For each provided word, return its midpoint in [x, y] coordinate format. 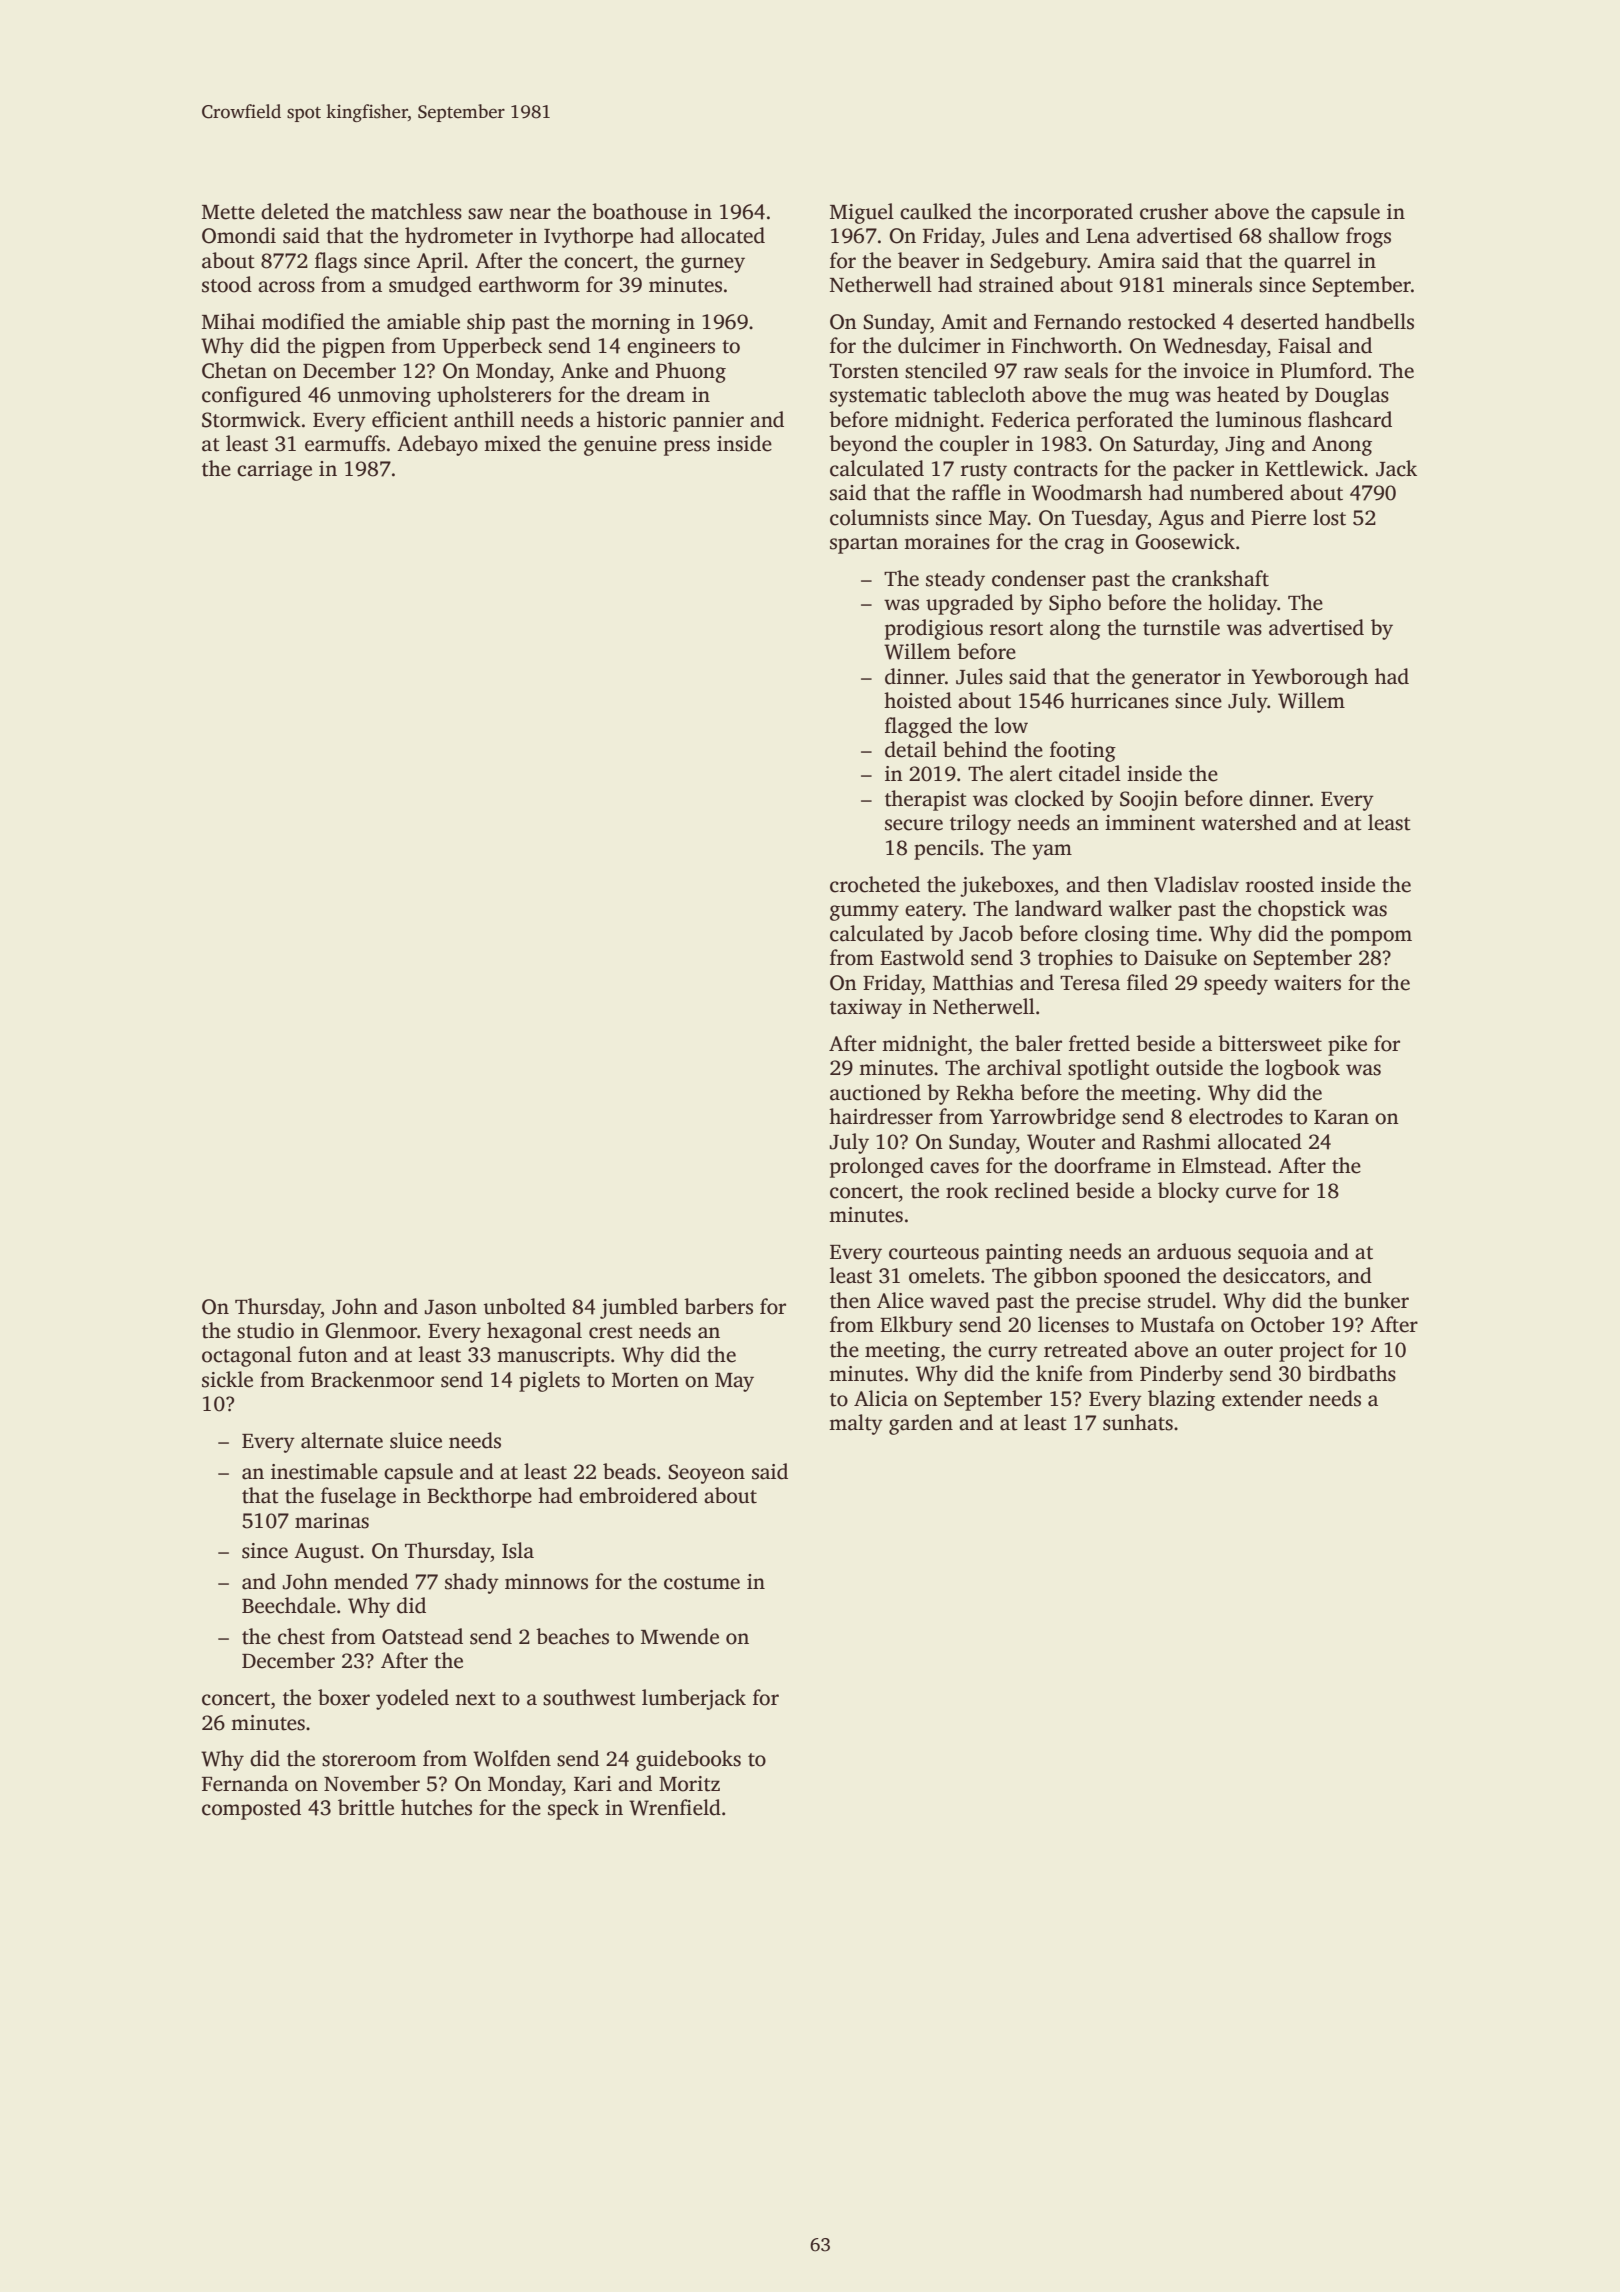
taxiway [866, 1009]
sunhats [1138, 1422]
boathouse [639, 211]
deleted [295, 211]
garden [921, 1424]
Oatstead [422, 1636]
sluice [416, 1440]
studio [265, 1330]
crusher [1174, 211]
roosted [1280, 884]
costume [702, 1583]
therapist [926, 800]
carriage [274, 471]
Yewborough [1310, 678]
